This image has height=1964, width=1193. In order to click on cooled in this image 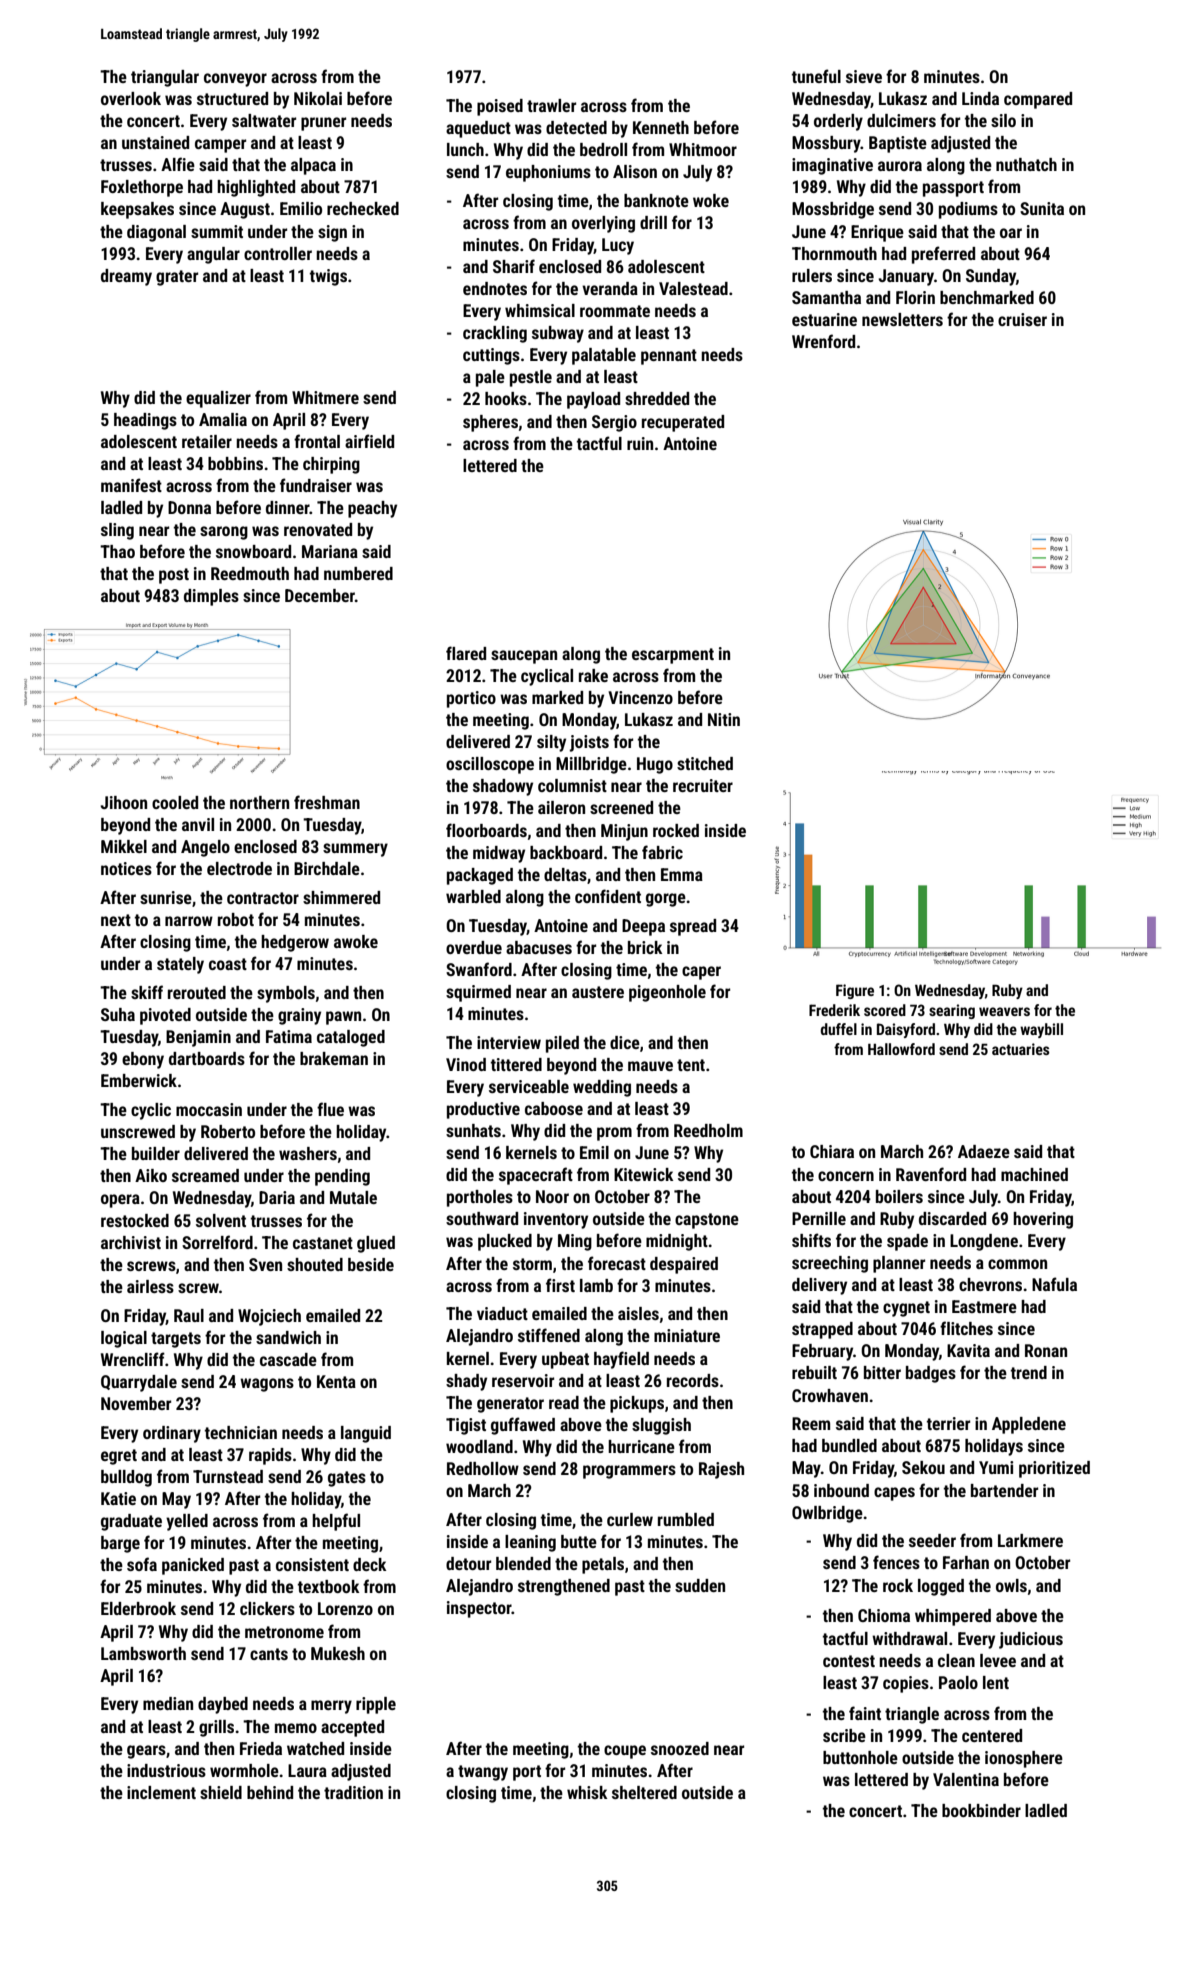, I will do `click(175, 802)`.
